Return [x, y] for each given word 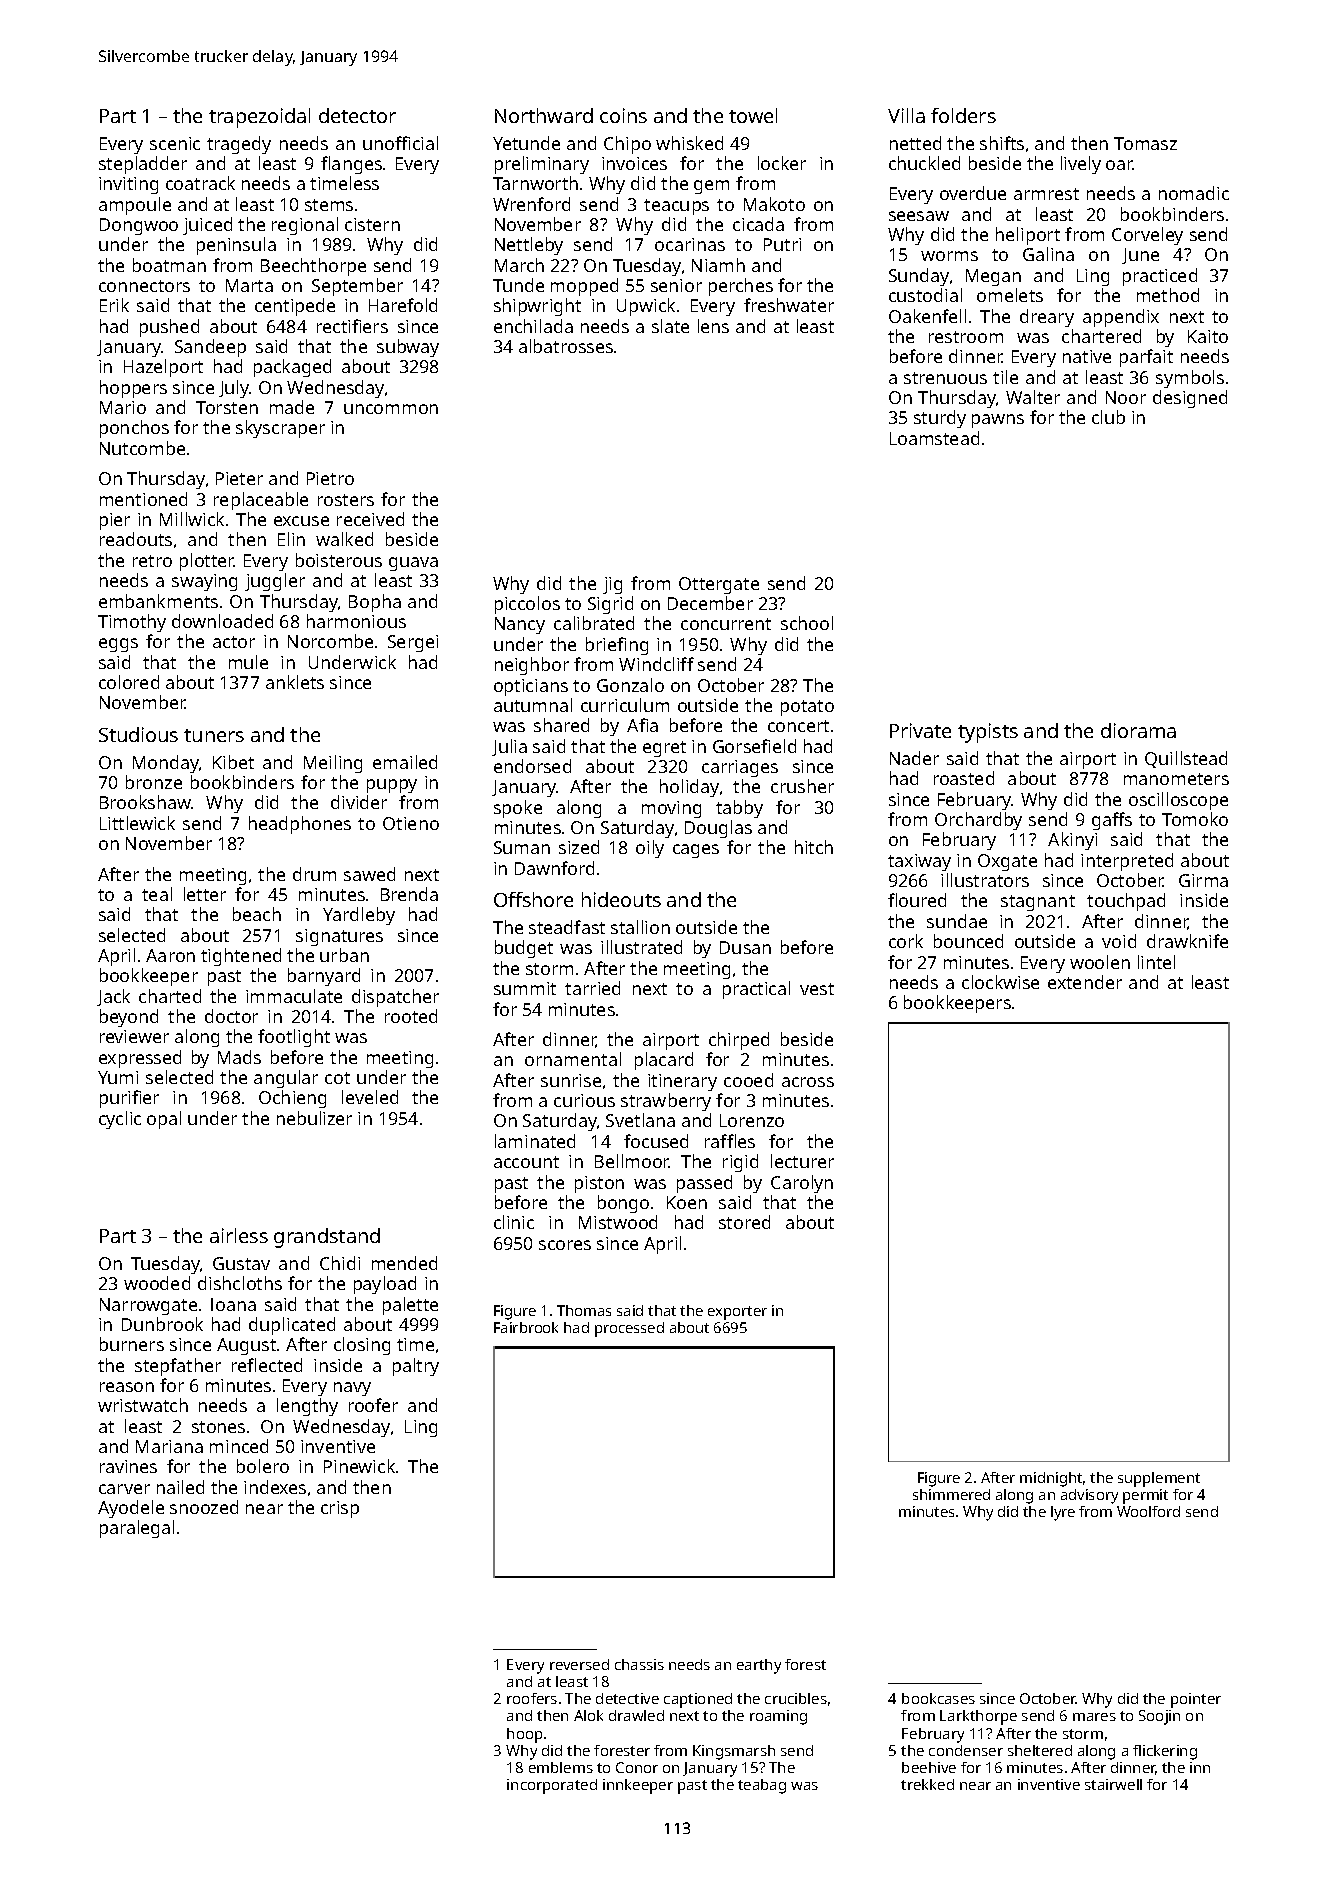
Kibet [233, 762]
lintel [1156, 962]
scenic [175, 143]
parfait [1146, 358]
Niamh [718, 265]
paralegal [137, 1529]
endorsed [532, 766]
